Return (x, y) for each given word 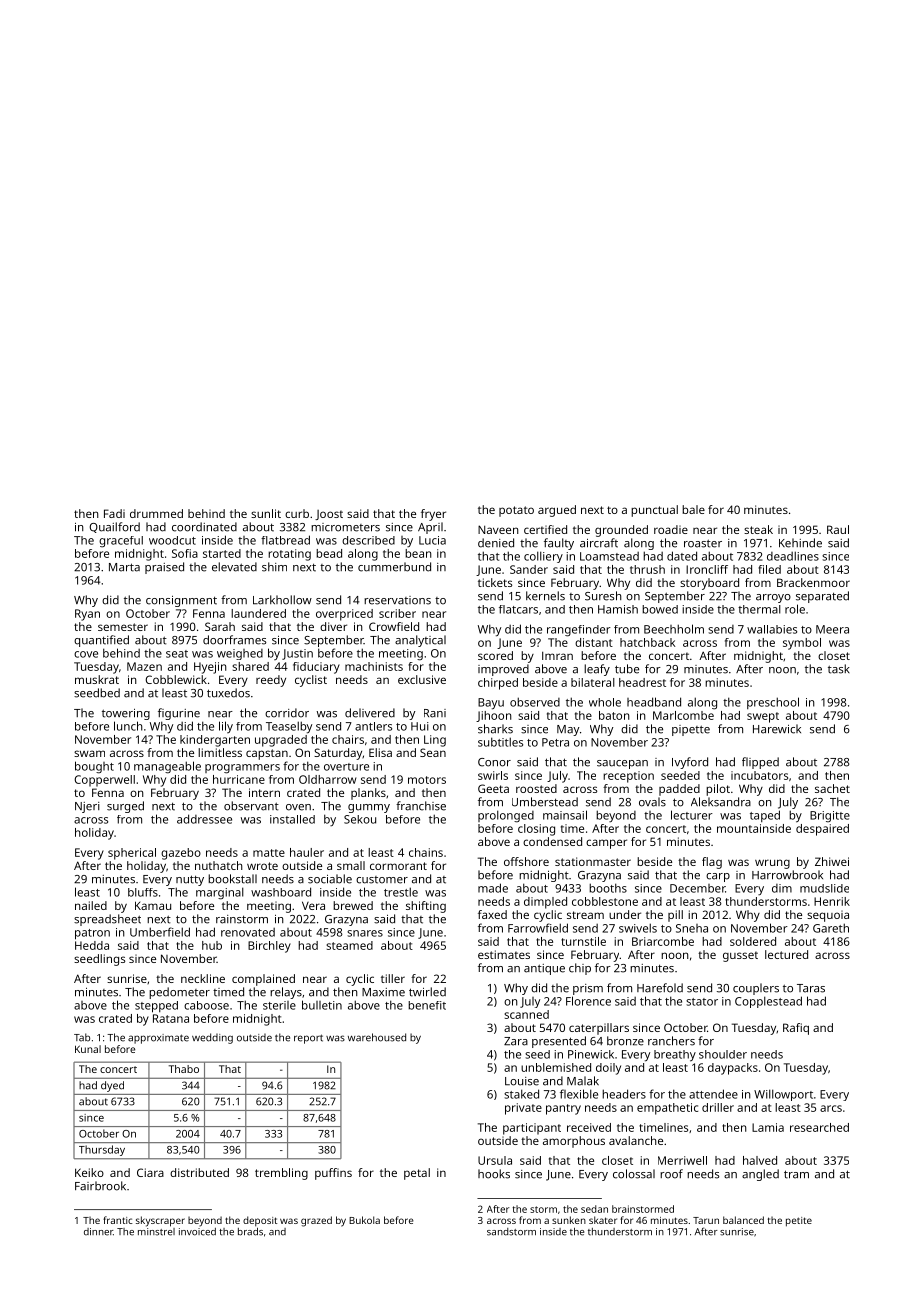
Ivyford (690, 763)
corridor (287, 713)
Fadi (114, 513)
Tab (82, 1037)
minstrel (156, 1232)
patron (92, 934)
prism (588, 989)
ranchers (671, 1041)
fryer (433, 515)
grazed (316, 1221)
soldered (753, 941)
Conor (494, 762)
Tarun (706, 1220)
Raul (838, 529)
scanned (526, 1014)
